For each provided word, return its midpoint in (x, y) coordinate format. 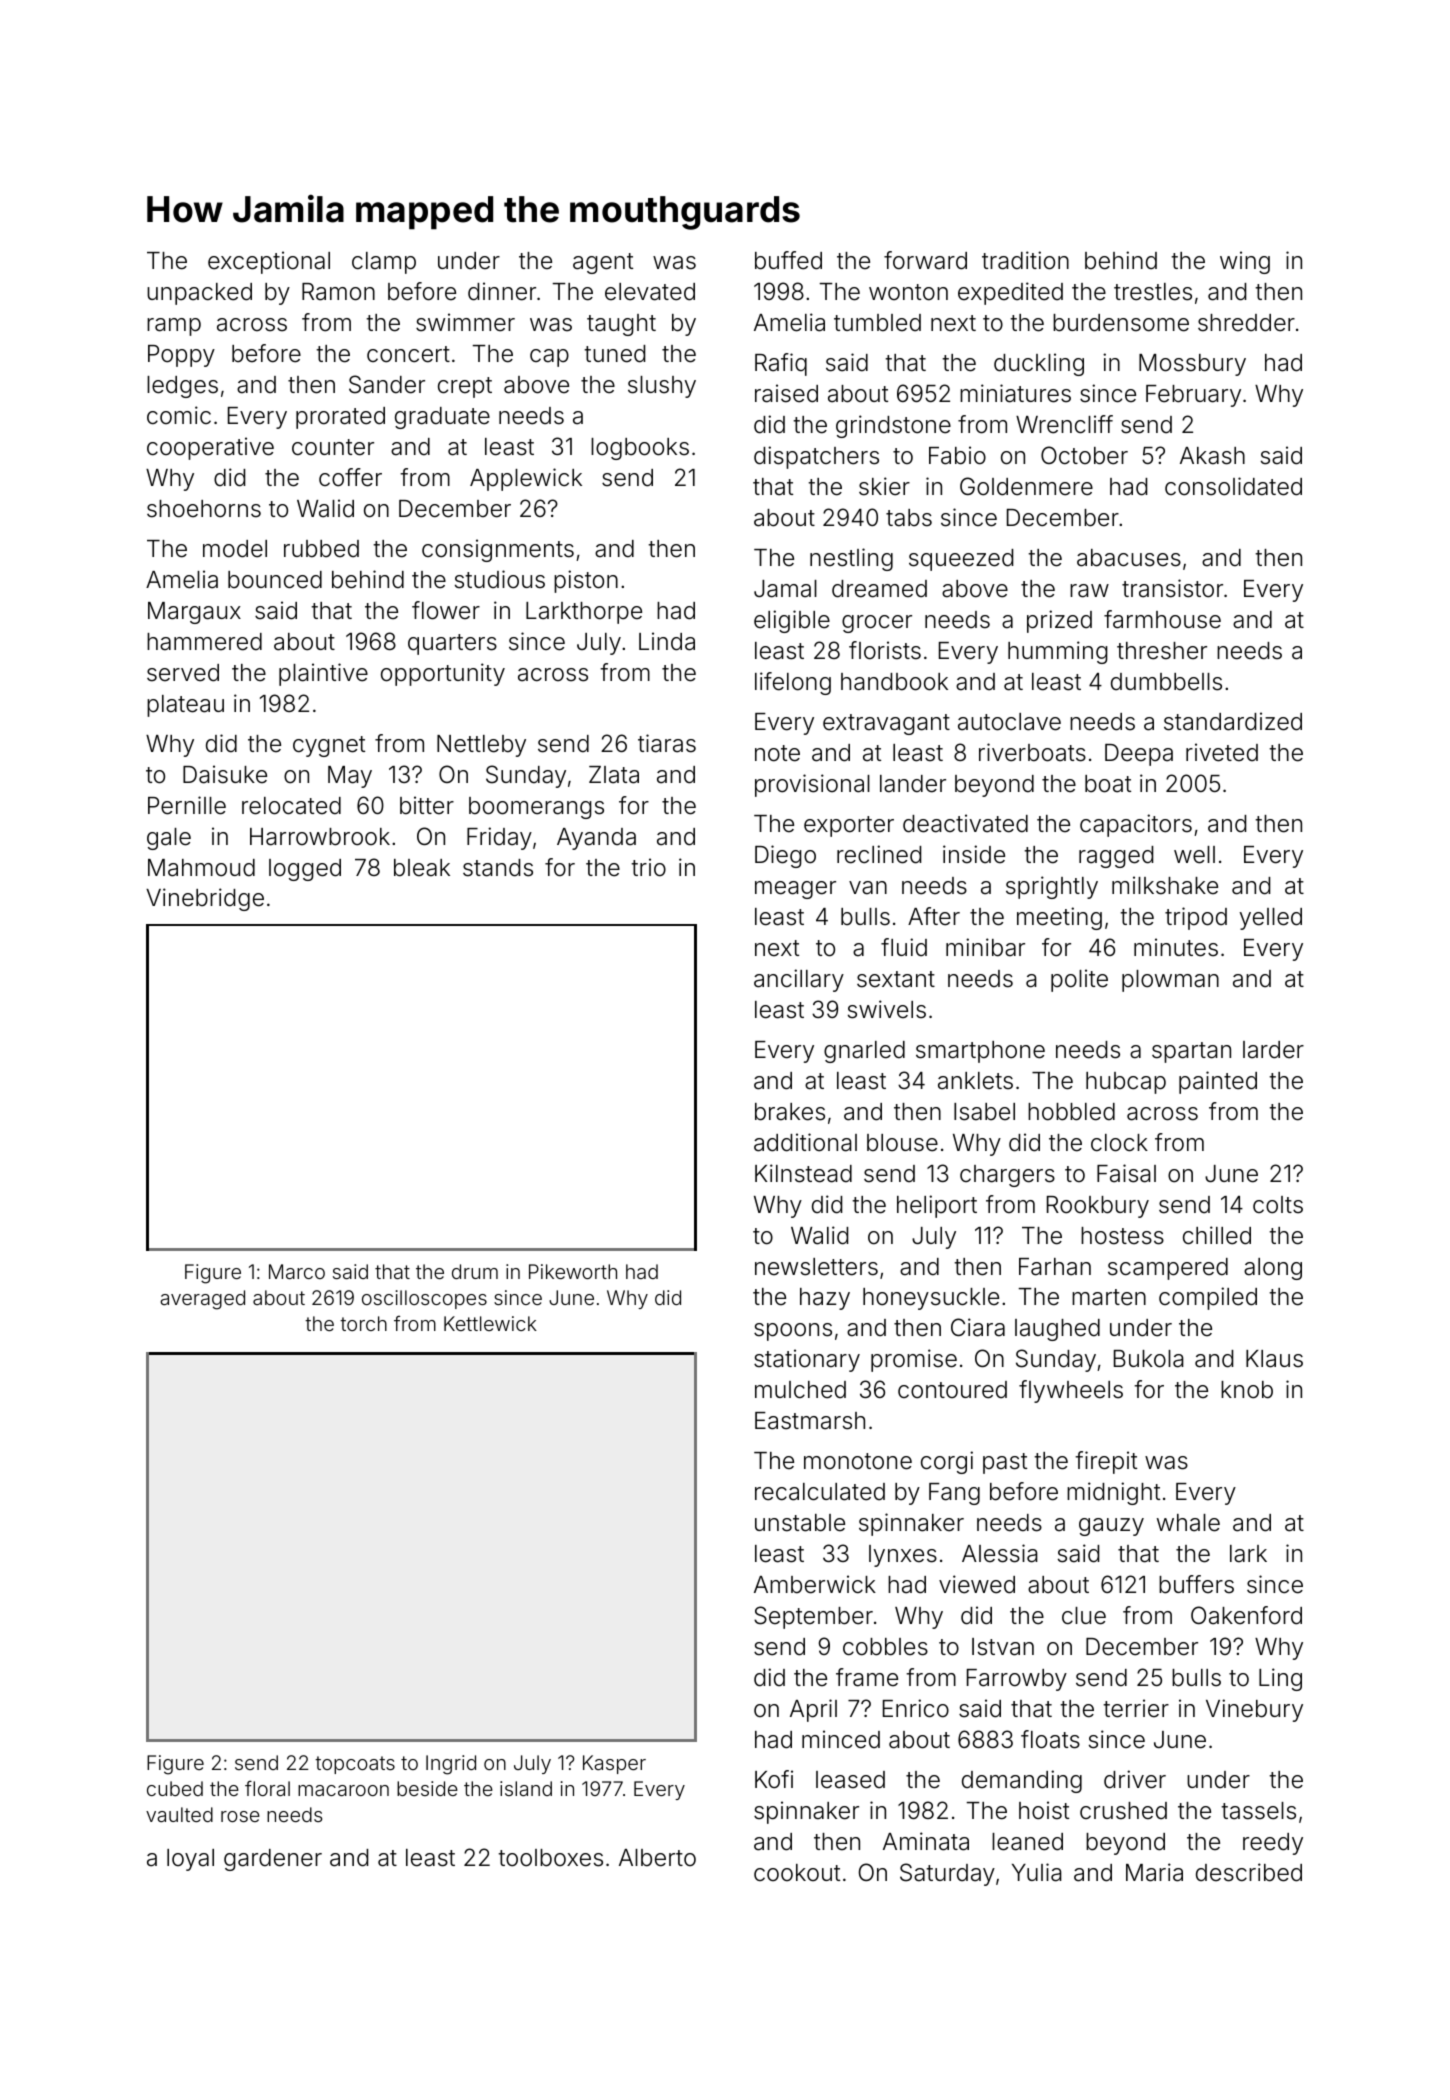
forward (925, 260)
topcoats (355, 1765)
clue (1084, 1616)
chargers (1007, 1176)
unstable (800, 1523)
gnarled (864, 1052)
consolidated (1233, 486)
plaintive (323, 674)
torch (363, 1323)
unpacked (199, 294)
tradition (1025, 260)
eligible (792, 621)
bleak (422, 868)
